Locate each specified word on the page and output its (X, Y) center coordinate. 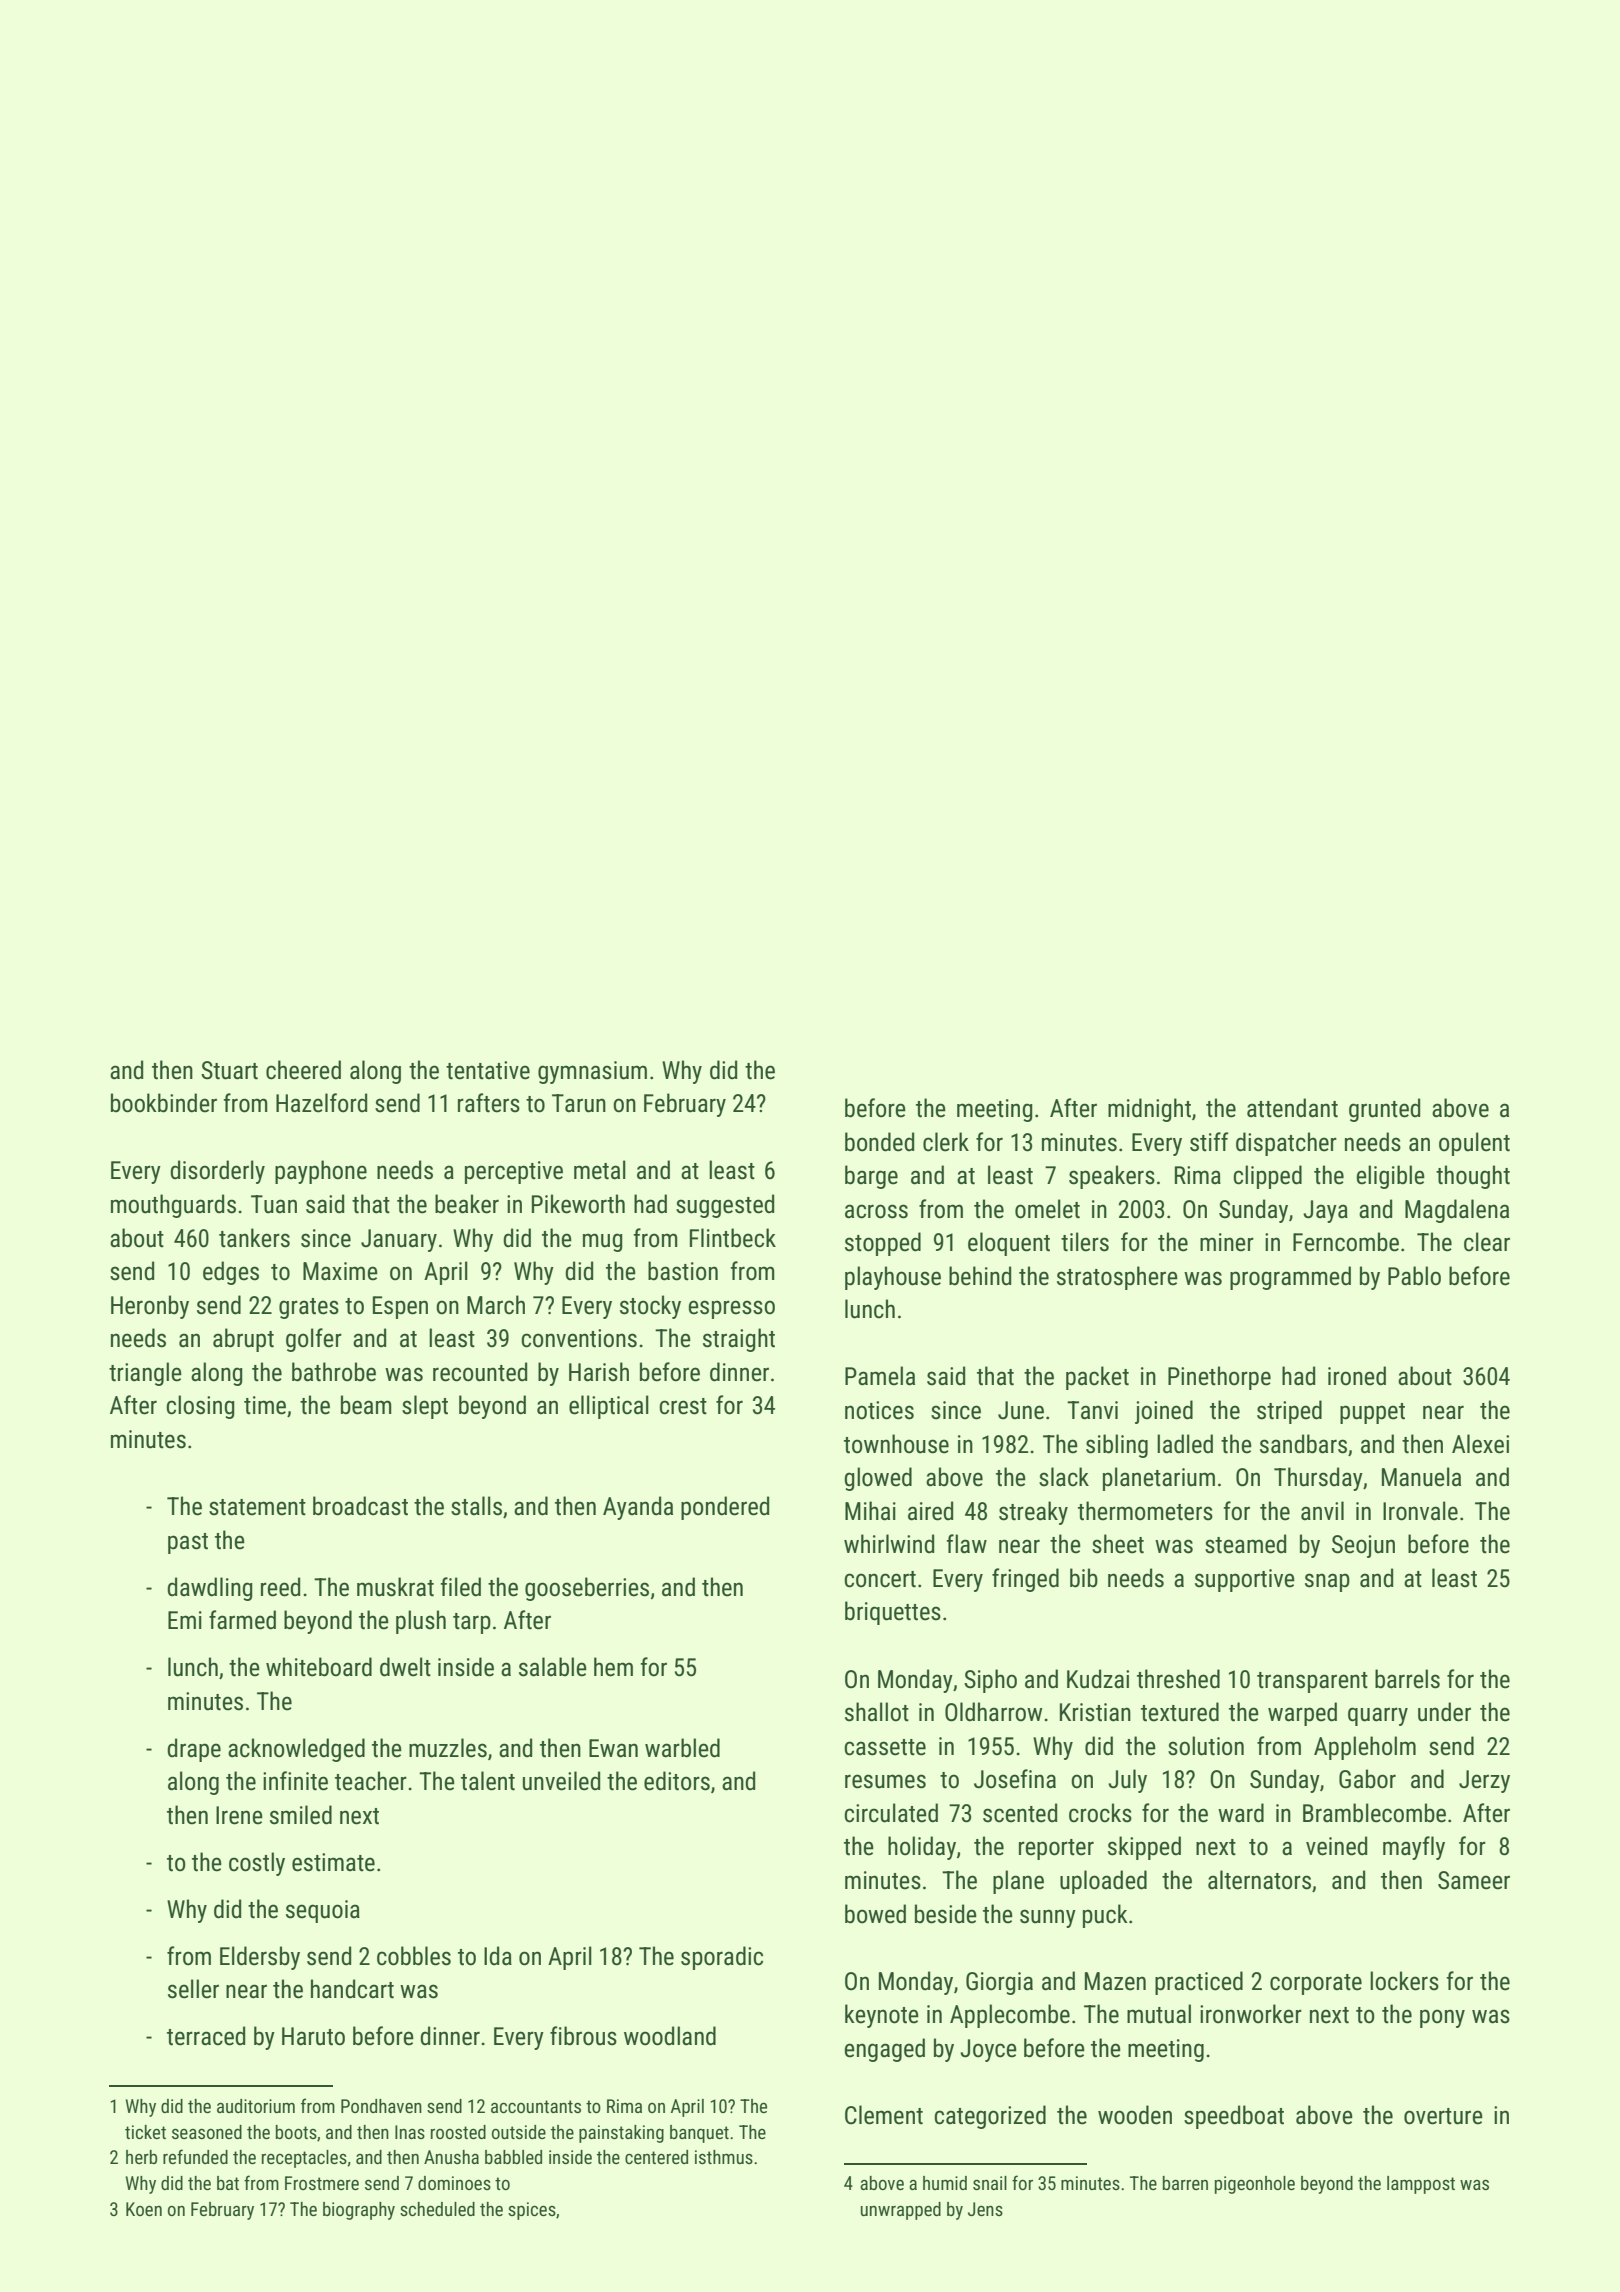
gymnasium (592, 1072)
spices (532, 2211)
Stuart (229, 1070)
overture (1443, 2116)
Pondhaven (381, 2106)
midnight (1149, 1110)
